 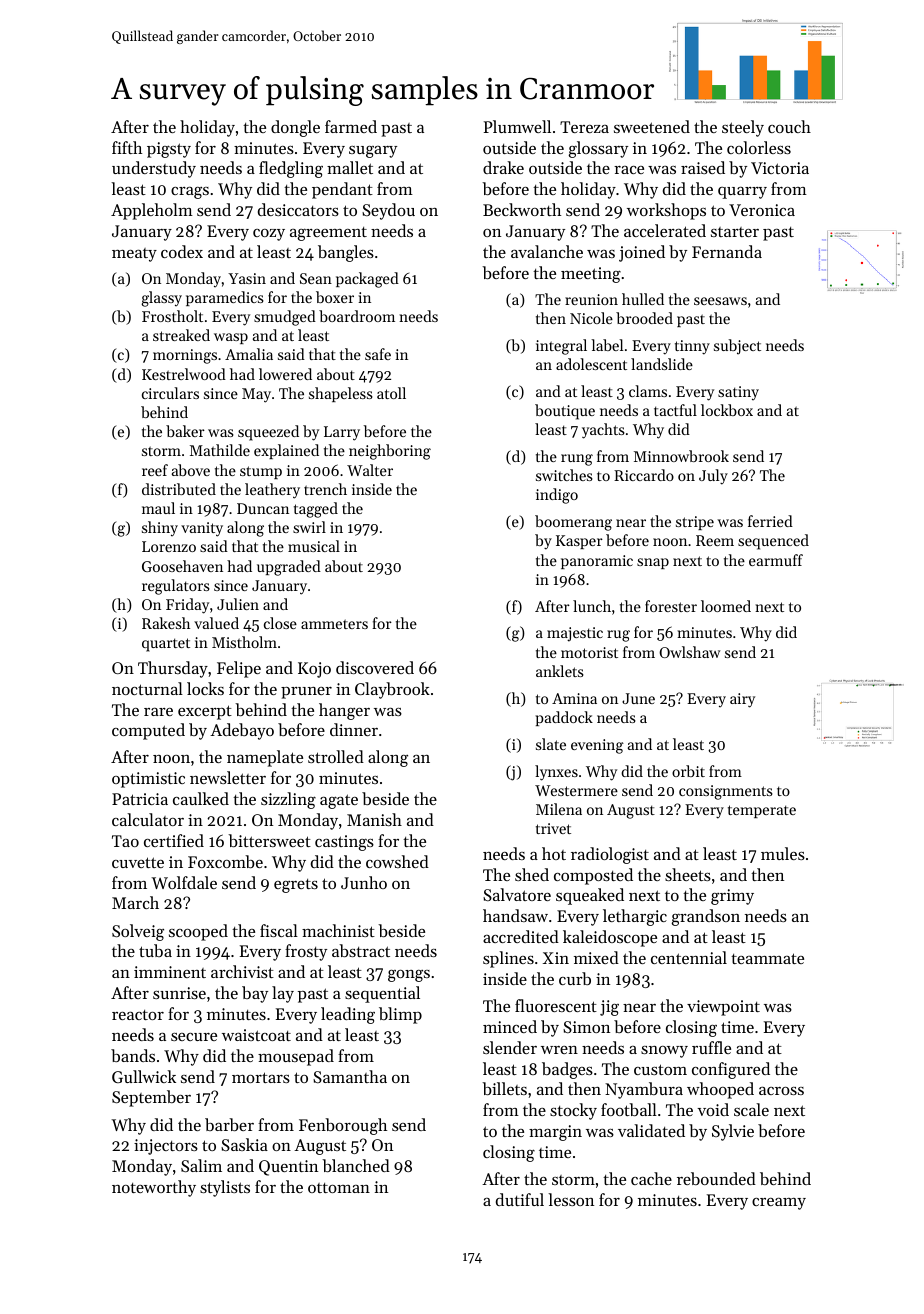 I want to click on boutique, so click(x=565, y=412).
